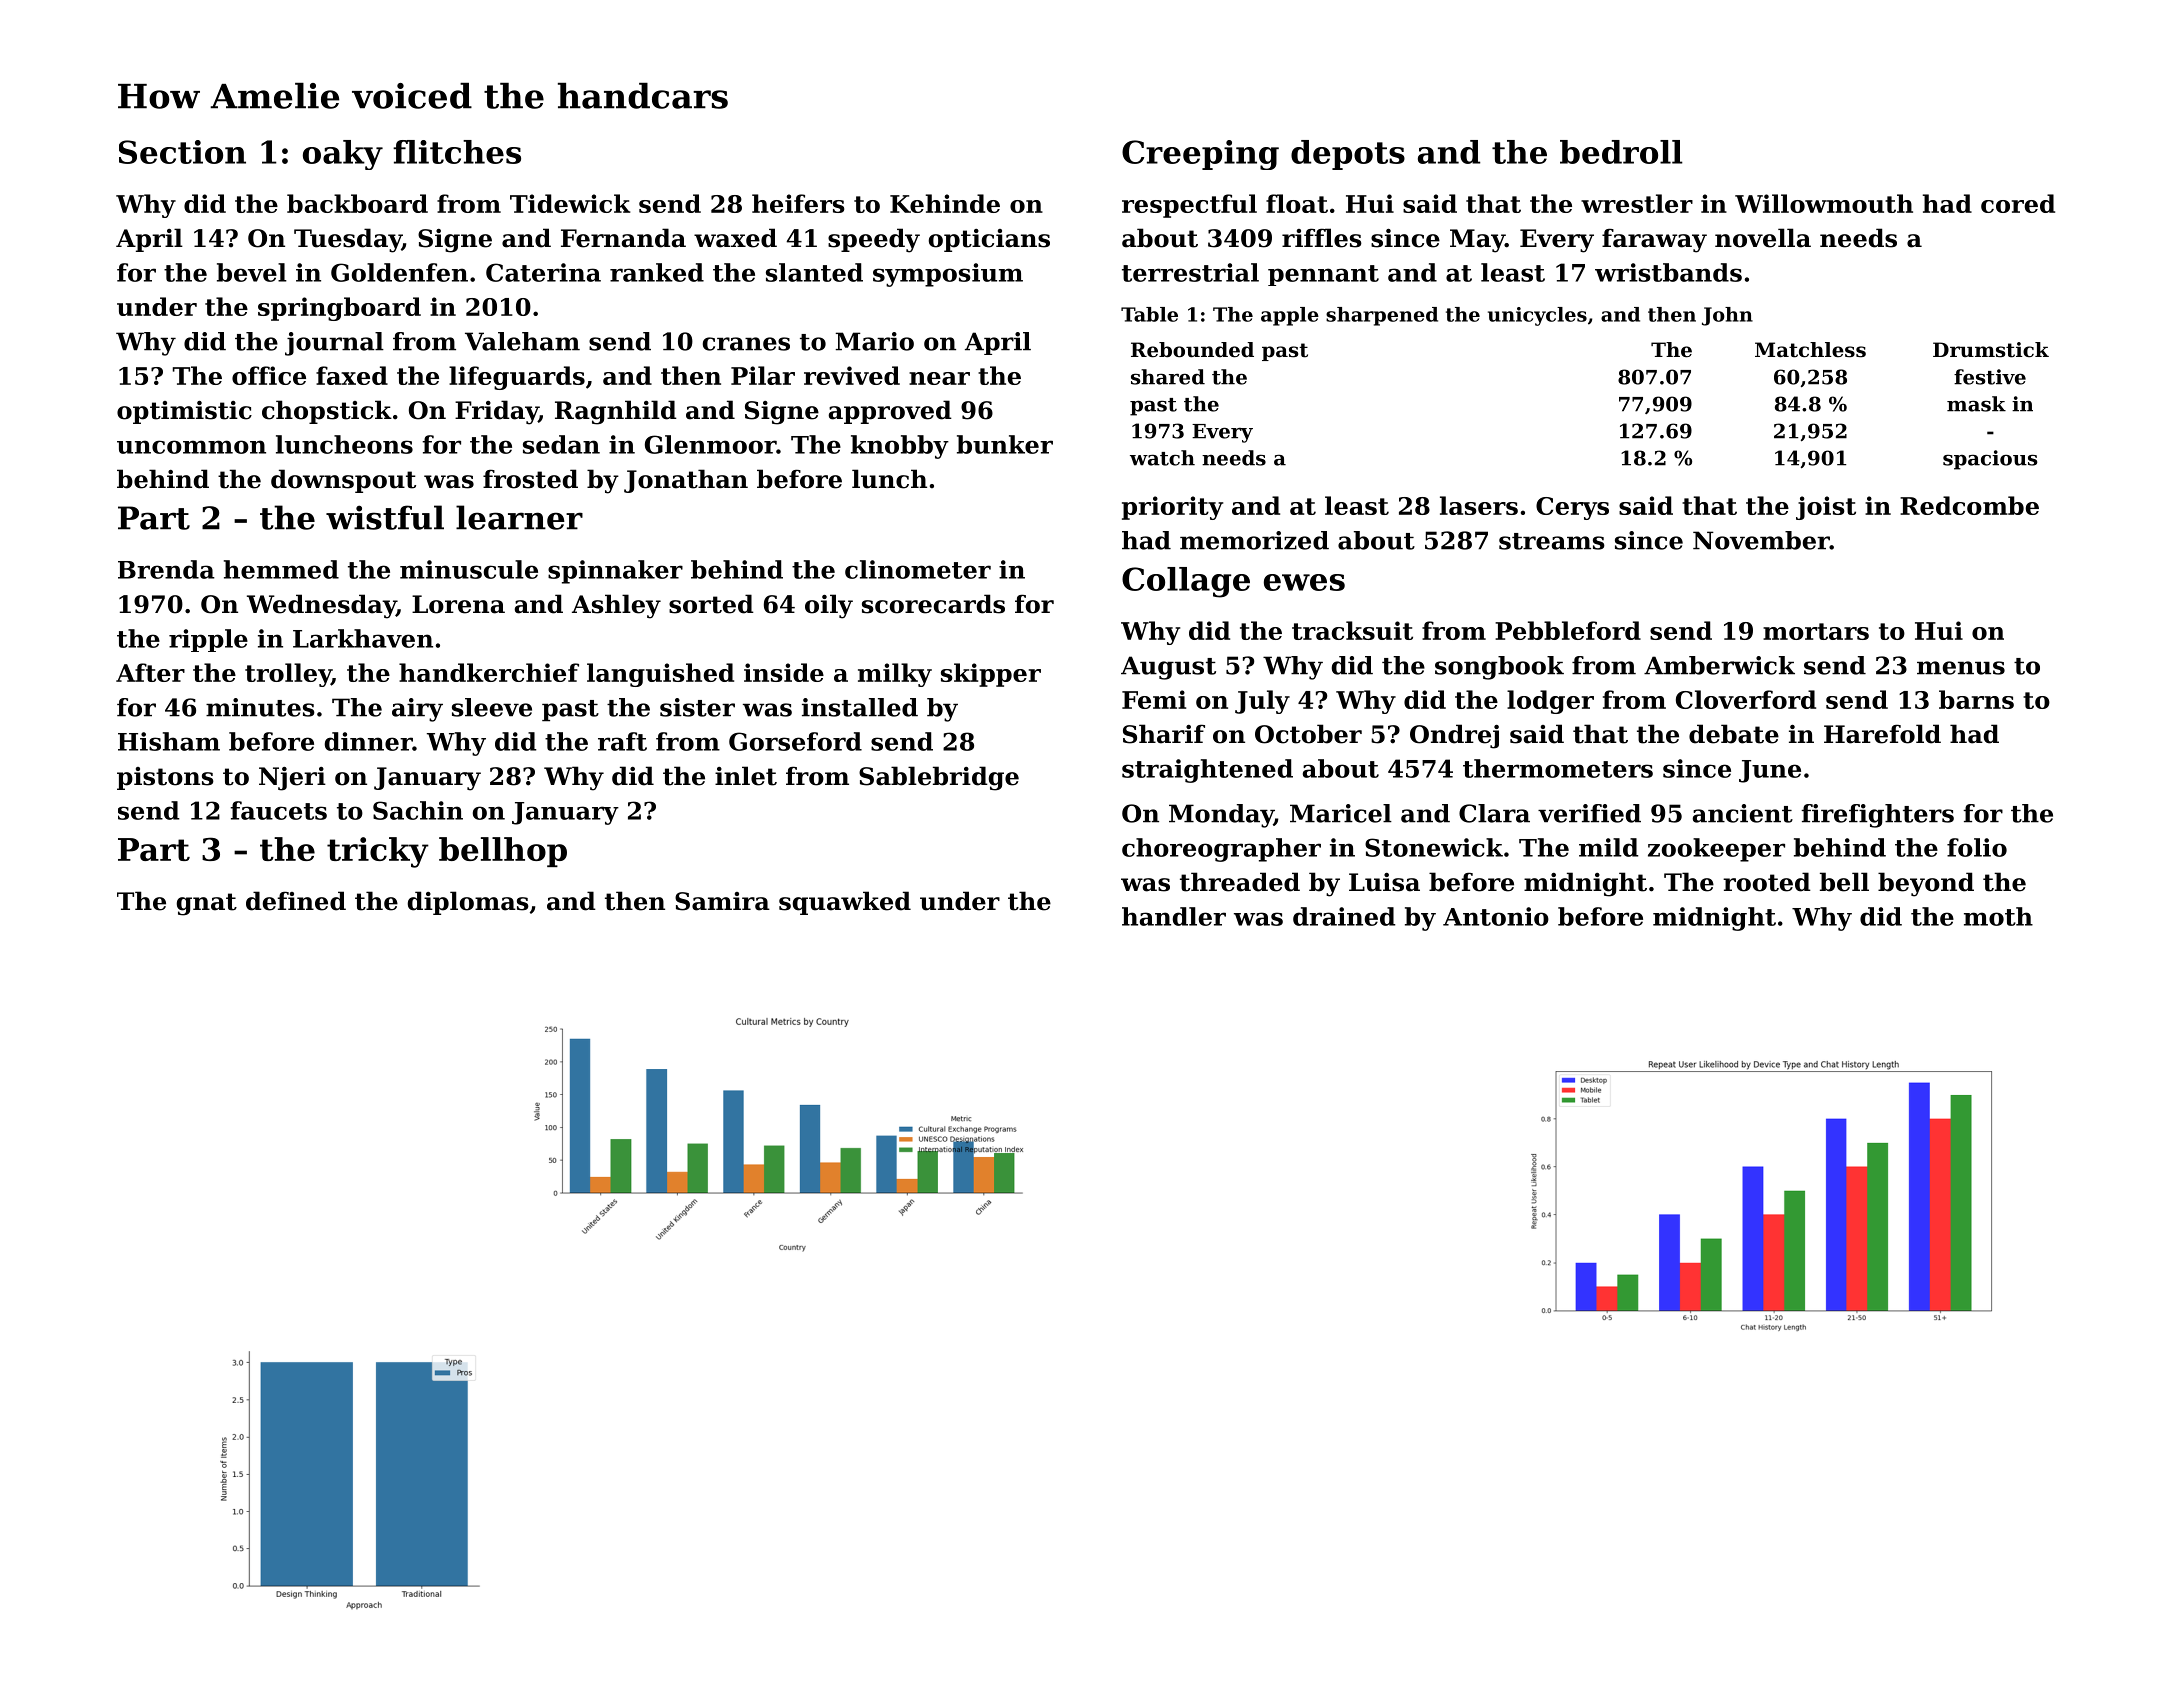 The width and height of the document is (2178, 1683). What do you see at coordinates (296, 901) in the document?
I see `defined` at bounding box center [296, 901].
